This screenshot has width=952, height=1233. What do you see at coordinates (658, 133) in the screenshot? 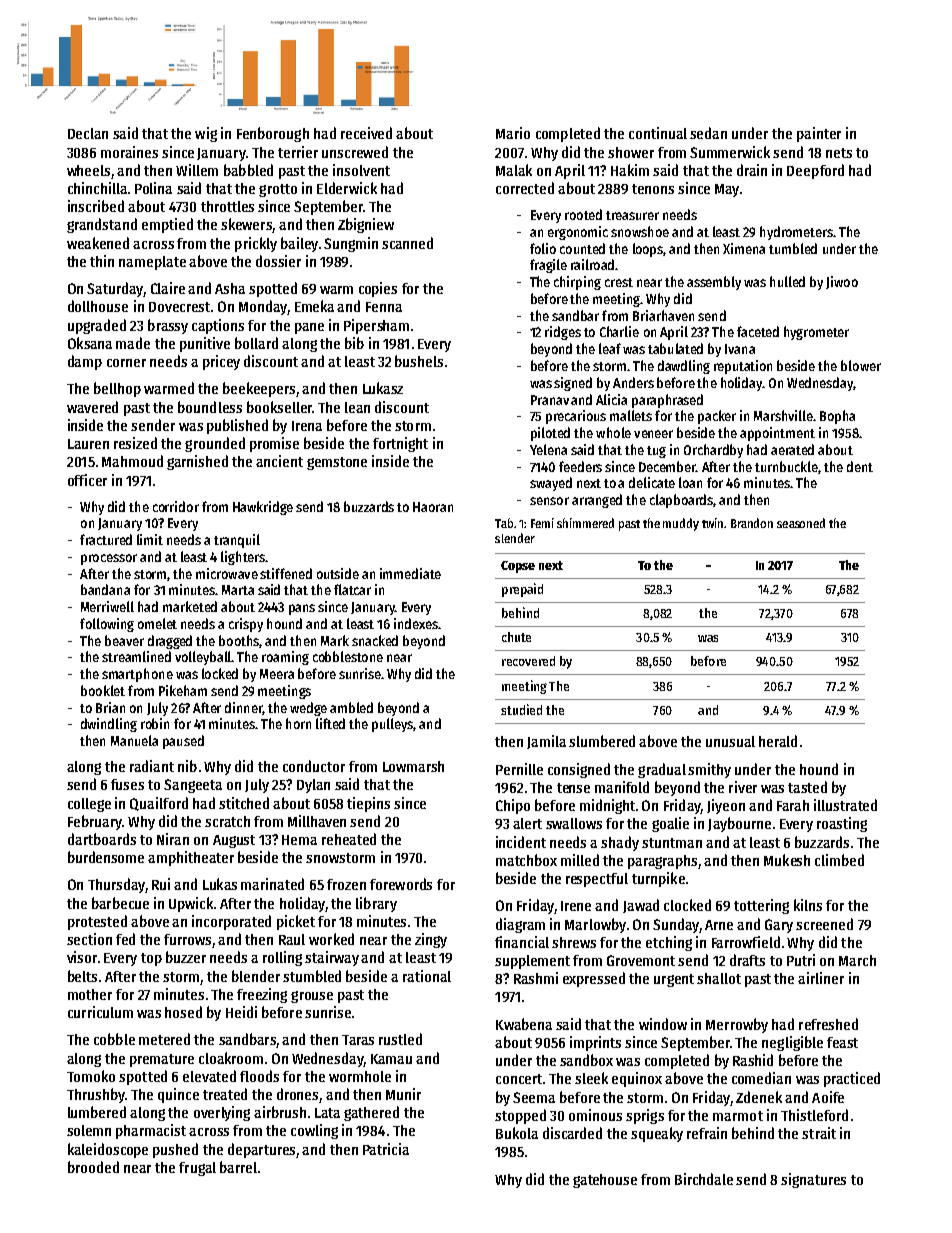
I see `continual` at bounding box center [658, 133].
